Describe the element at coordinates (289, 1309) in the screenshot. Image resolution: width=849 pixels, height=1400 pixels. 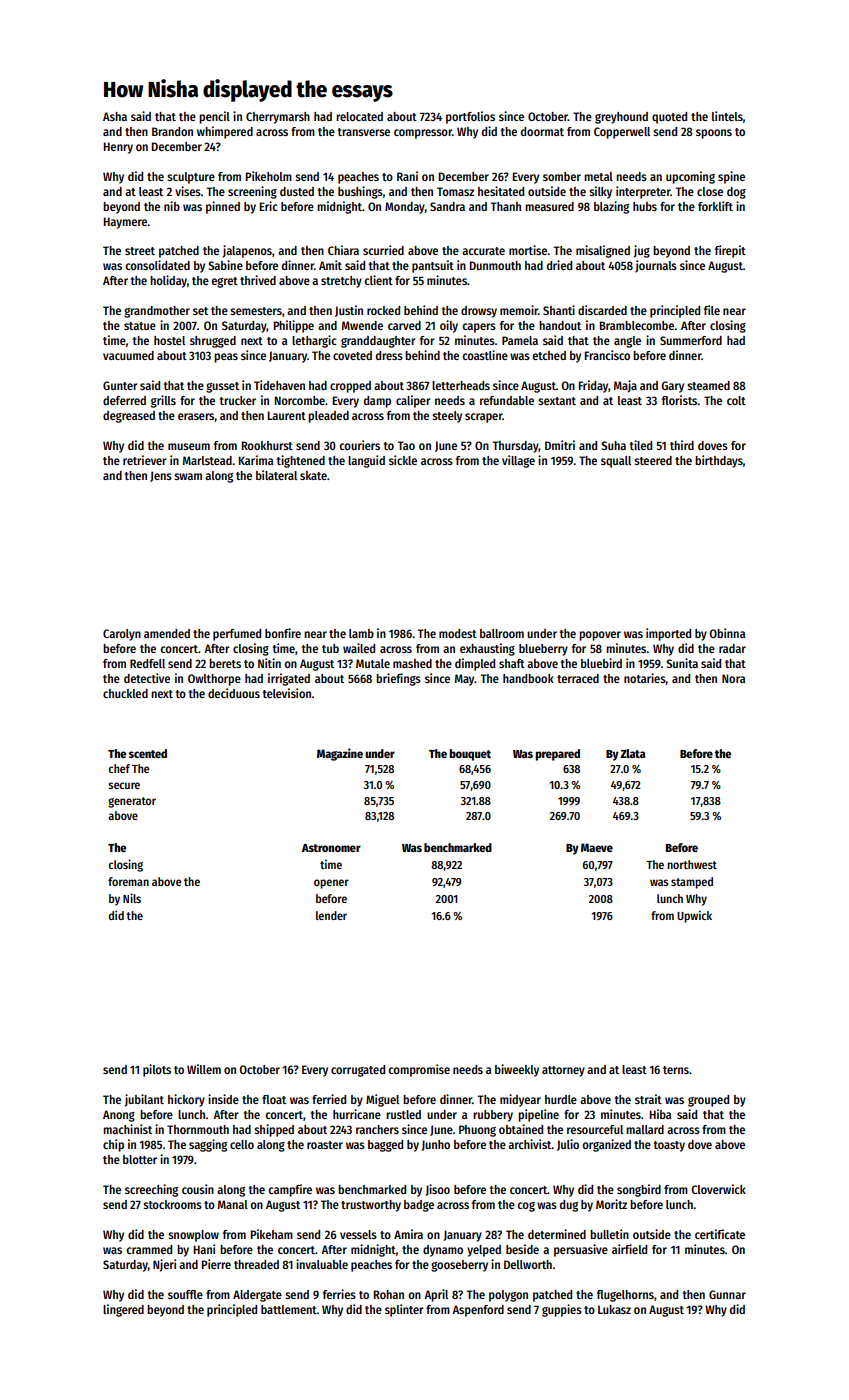
I see `battlement` at that location.
